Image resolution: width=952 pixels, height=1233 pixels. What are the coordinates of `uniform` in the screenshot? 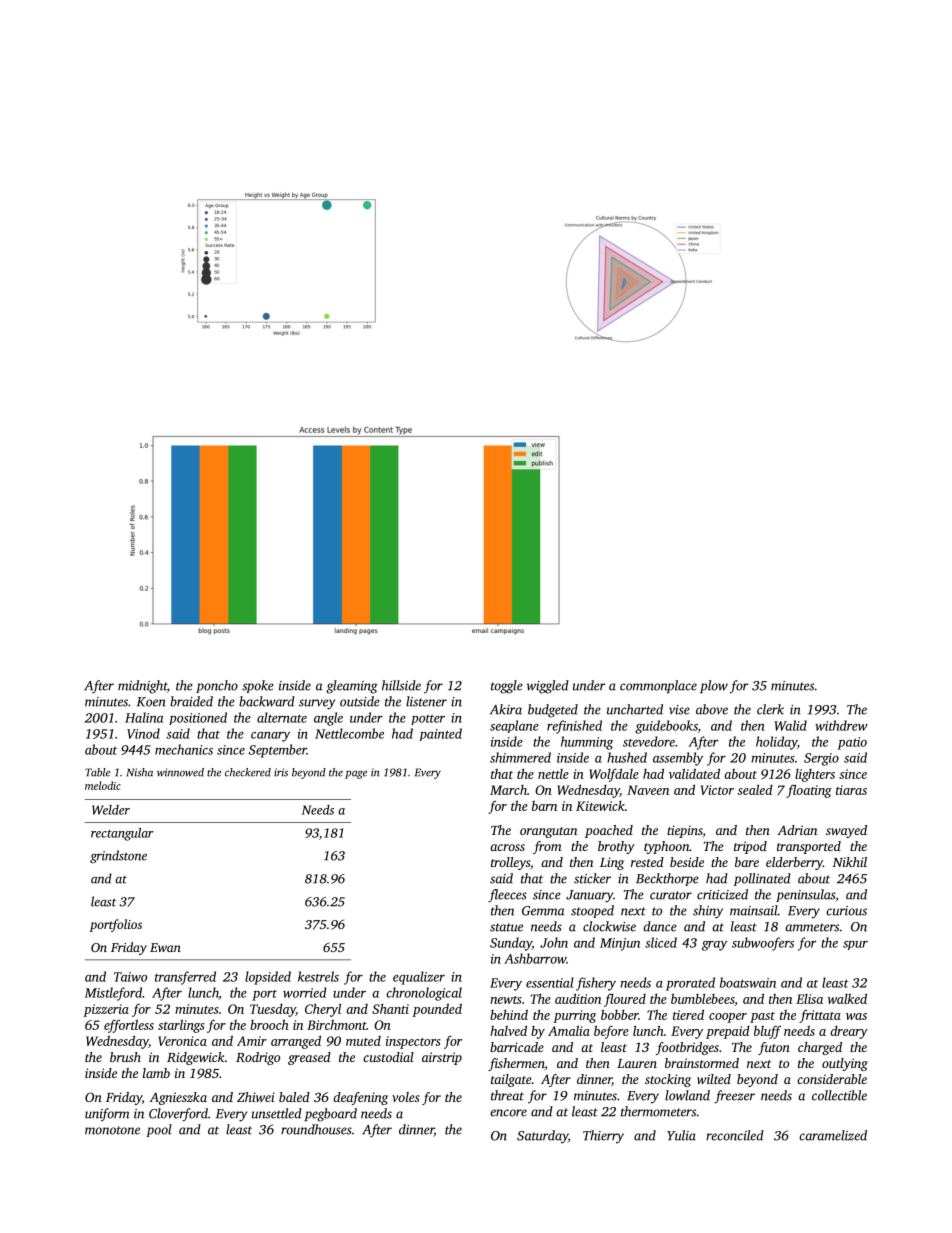 It's located at (107, 1114).
